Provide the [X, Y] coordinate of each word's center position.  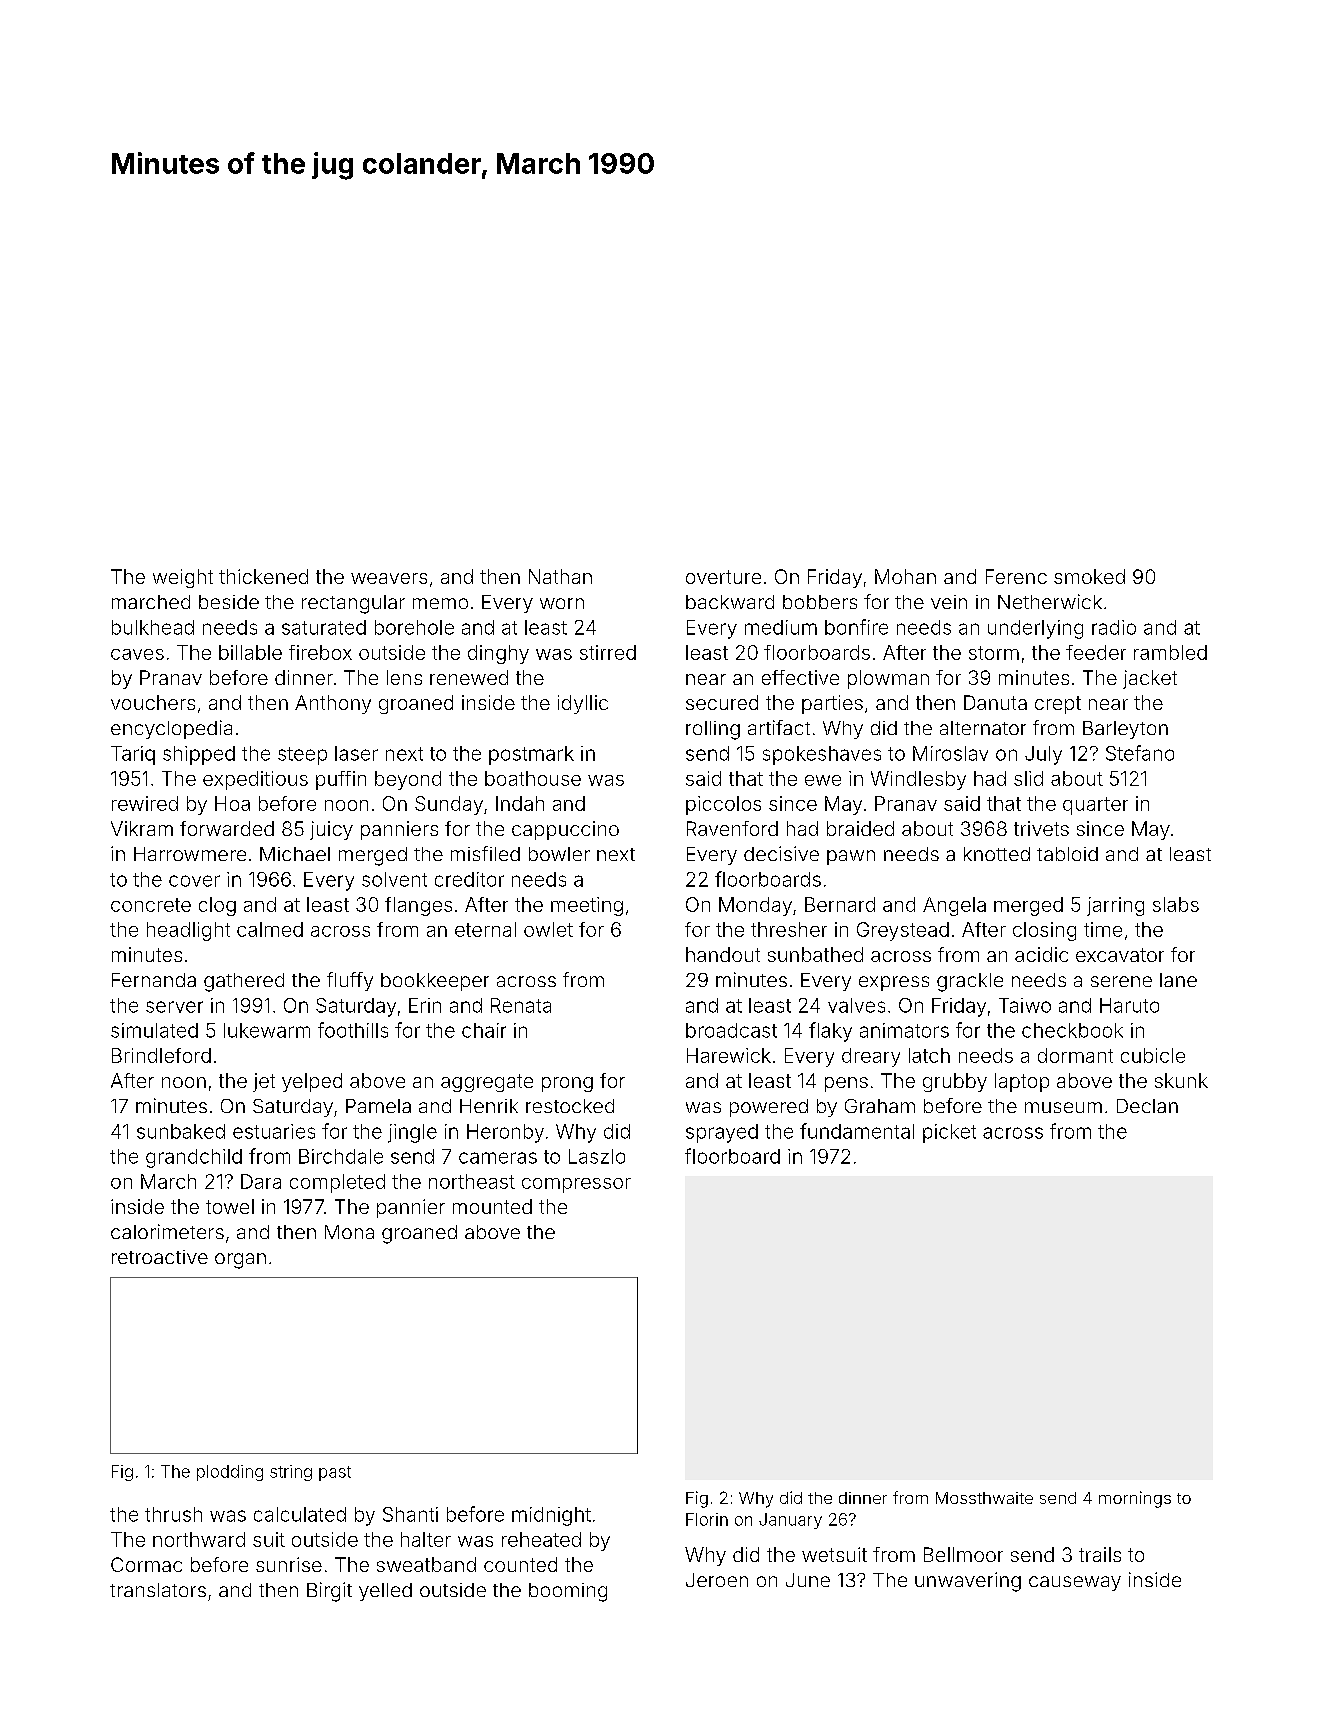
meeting [587, 906]
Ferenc [1016, 576]
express [894, 983]
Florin [707, 1519]
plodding [230, 1473]
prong [567, 1084]
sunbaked [181, 1131]
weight [183, 578]
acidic [1041, 954]
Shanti [410, 1514]
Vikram [142, 828]
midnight [551, 1516]
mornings [1135, 1499]
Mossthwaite [984, 1498]
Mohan [905, 576]
